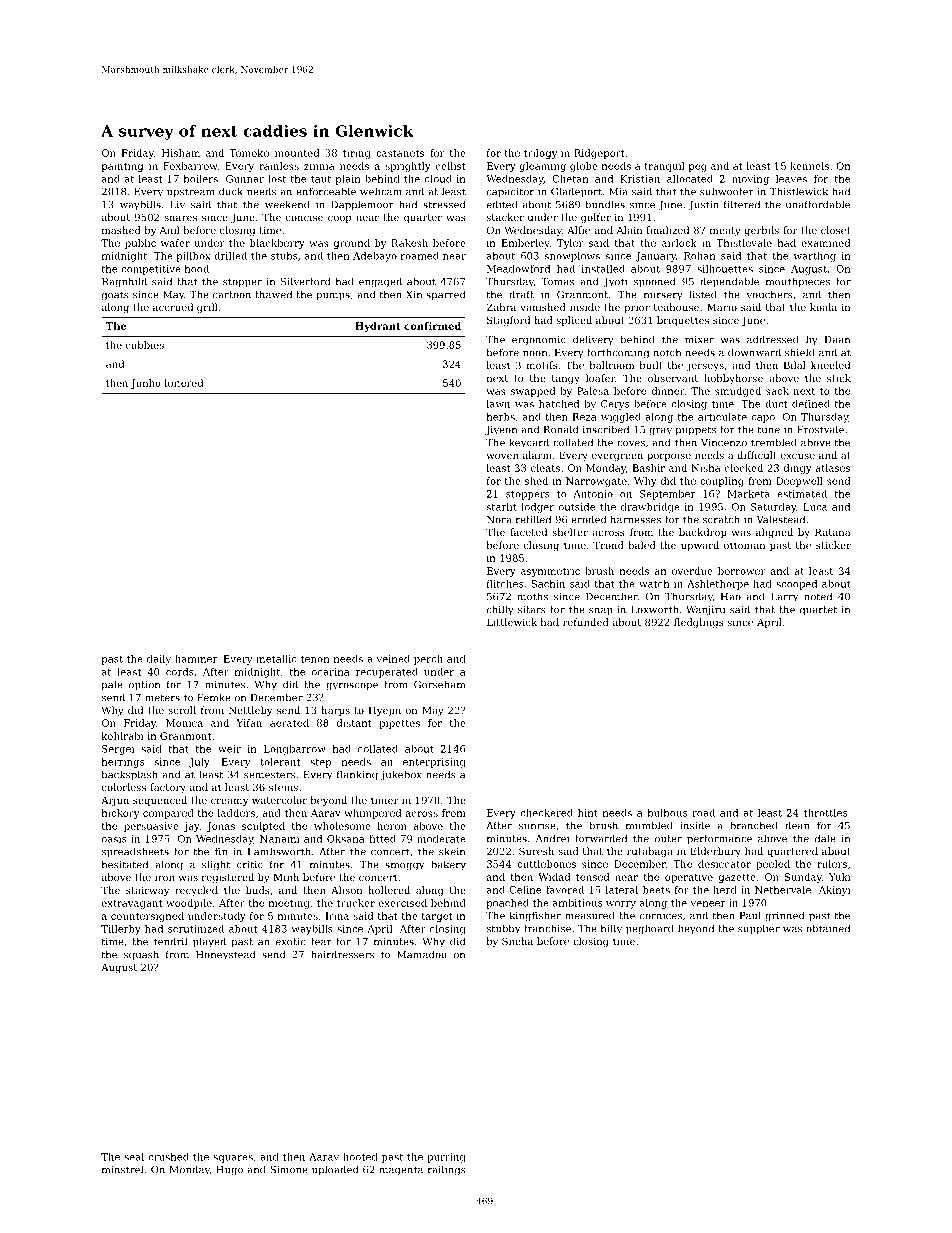 Image resolution: width=952 pixels, height=1233 pixels. I want to click on public, so click(140, 244).
